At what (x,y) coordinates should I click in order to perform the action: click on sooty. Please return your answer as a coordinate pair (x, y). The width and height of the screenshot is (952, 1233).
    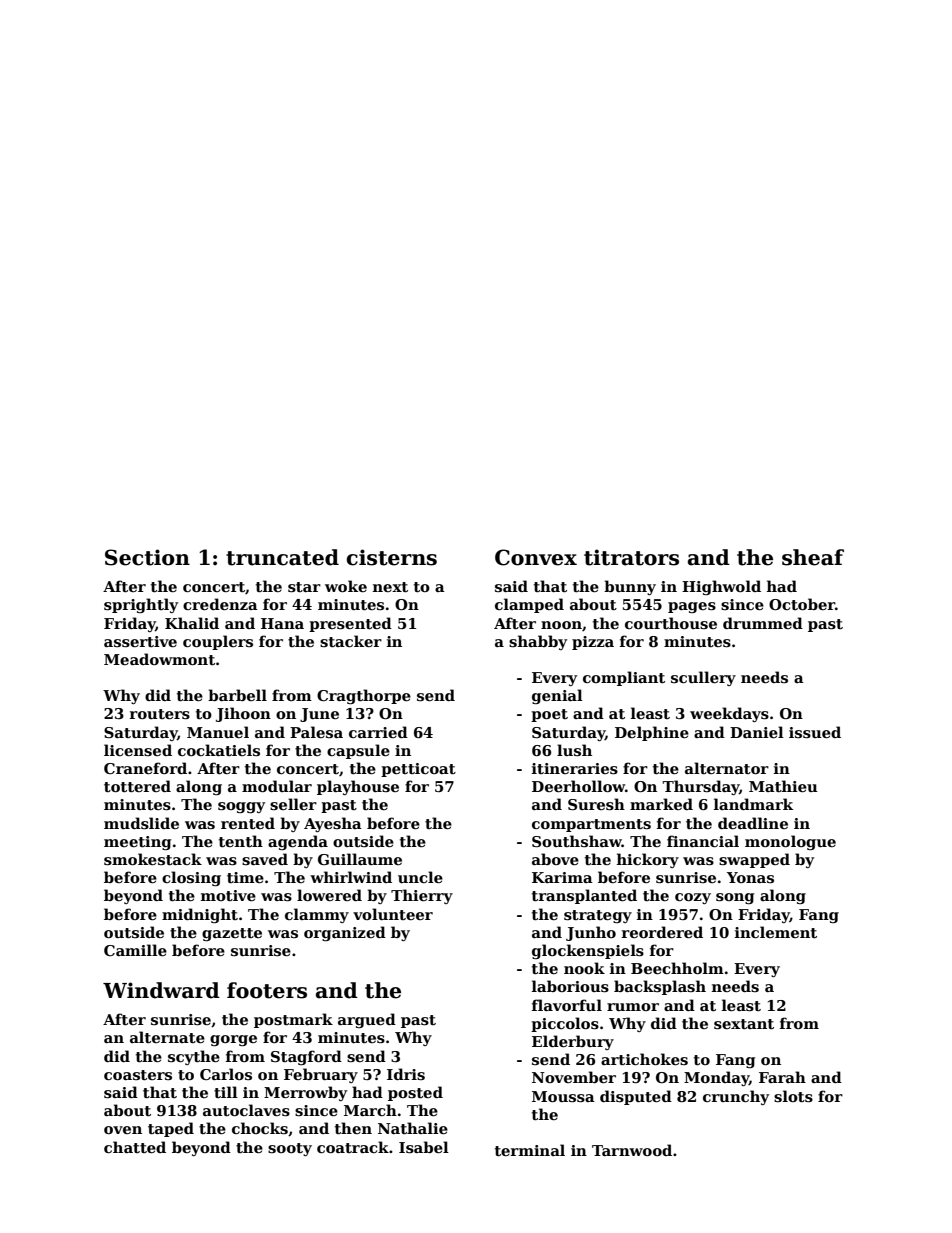
    Looking at the image, I should click on (290, 1149).
